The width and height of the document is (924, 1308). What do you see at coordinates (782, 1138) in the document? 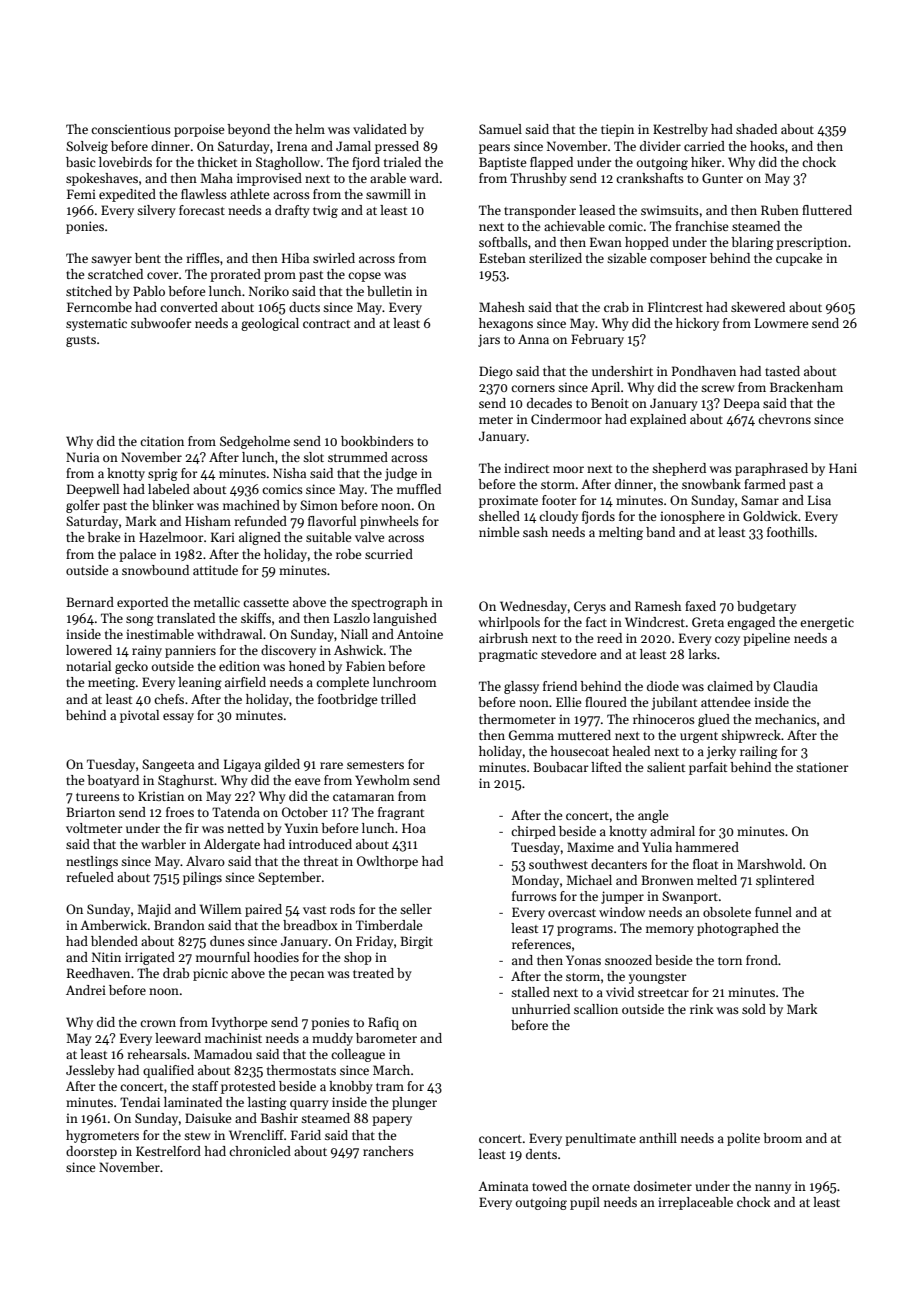
I see `broom` at bounding box center [782, 1138].
